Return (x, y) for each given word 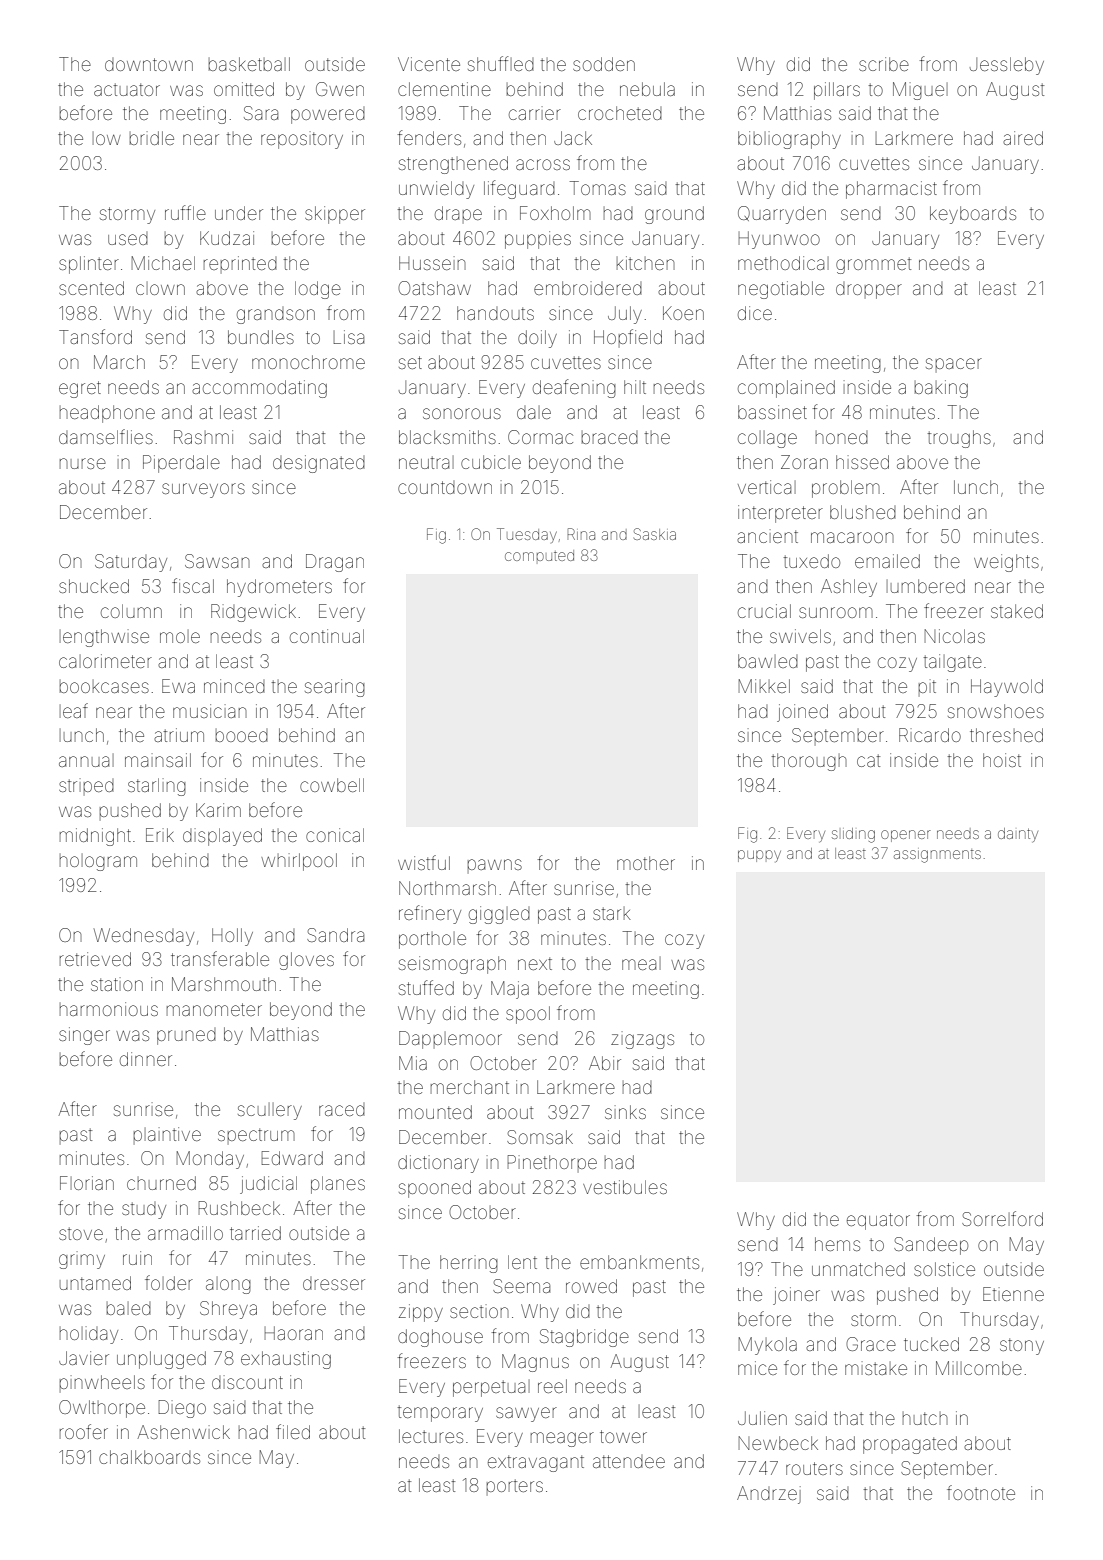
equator (878, 1221)
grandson (276, 315)
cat (868, 760)
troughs (959, 439)
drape (458, 214)
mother (646, 863)
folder (169, 1282)
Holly (232, 937)
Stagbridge (584, 1338)
